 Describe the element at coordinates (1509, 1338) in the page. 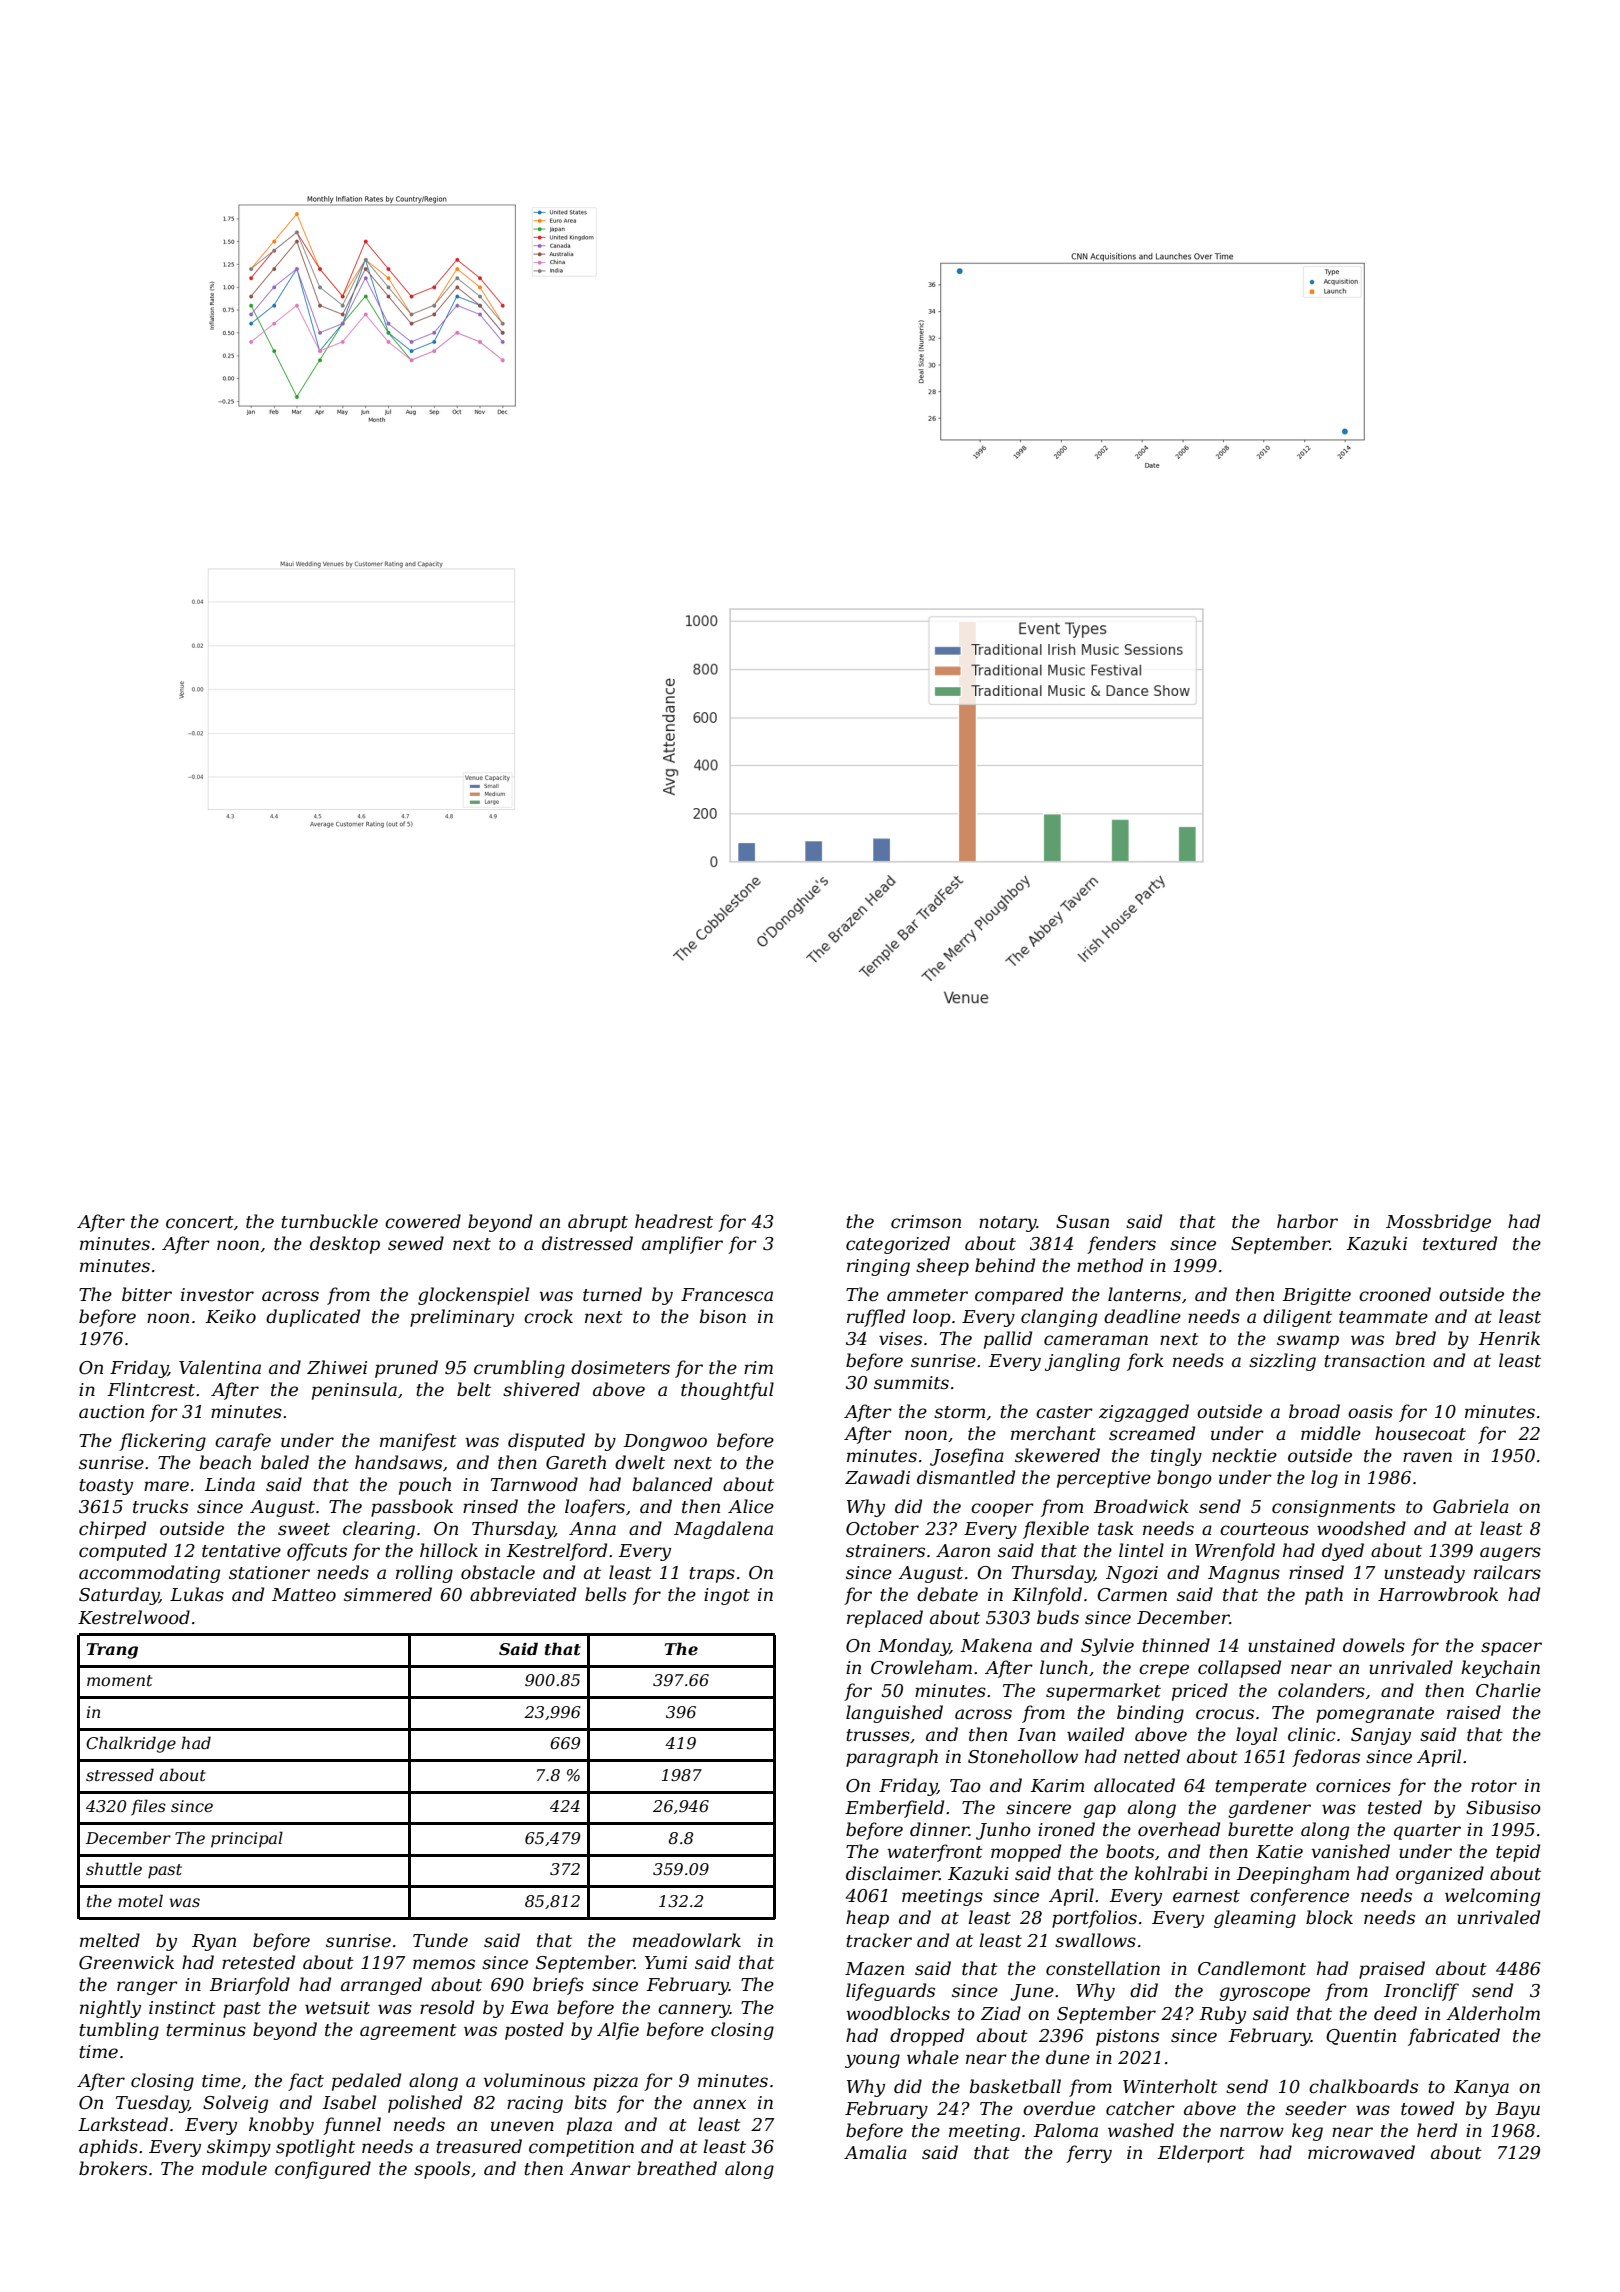

I see `Henrik` at that location.
